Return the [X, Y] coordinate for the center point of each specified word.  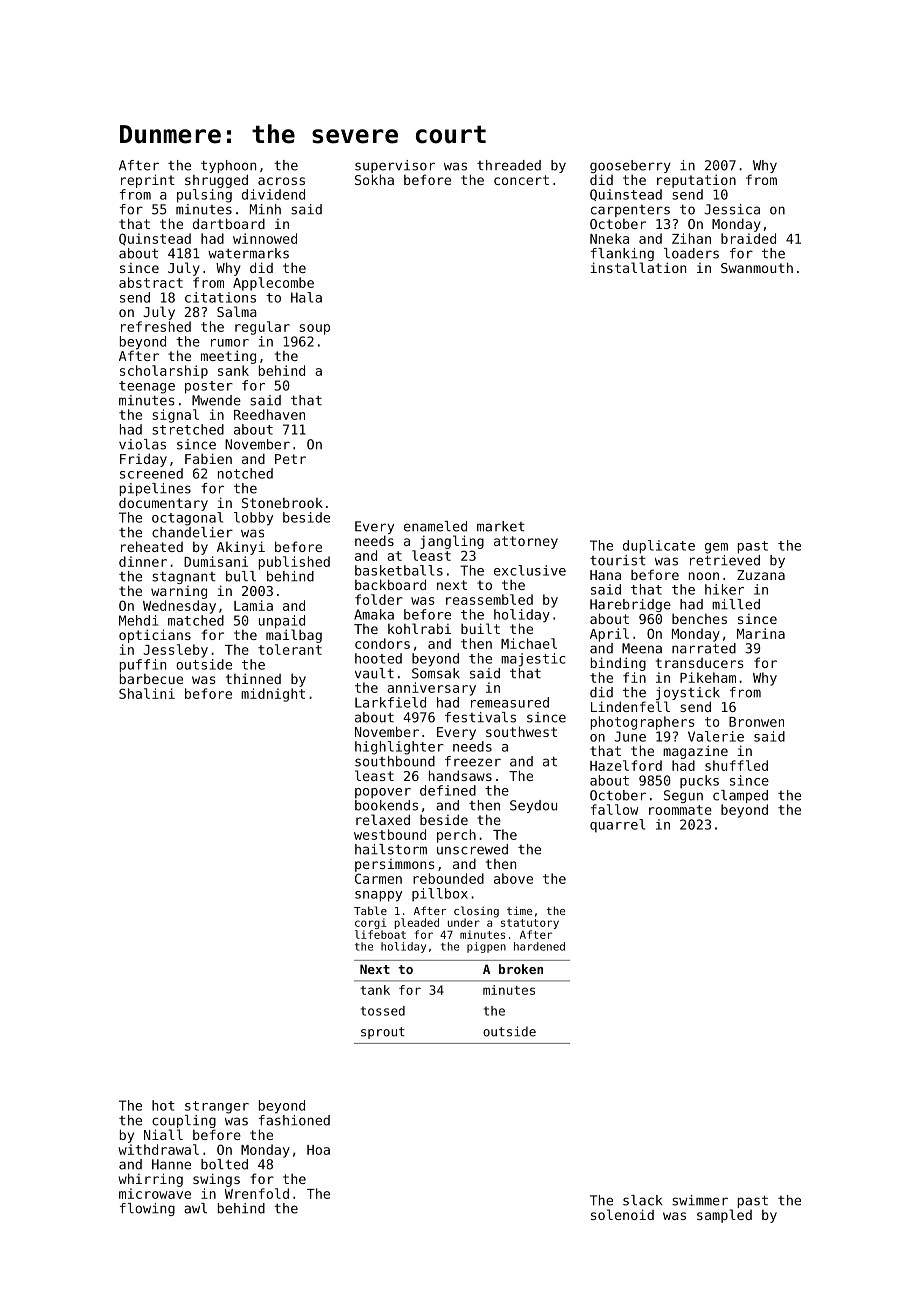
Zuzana [761, 575]
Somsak [436, 673]
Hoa [318, 1150]
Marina [761, 633]
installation [638, 267]
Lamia [253, 605]
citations [220, 297]
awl [195, 1208]
